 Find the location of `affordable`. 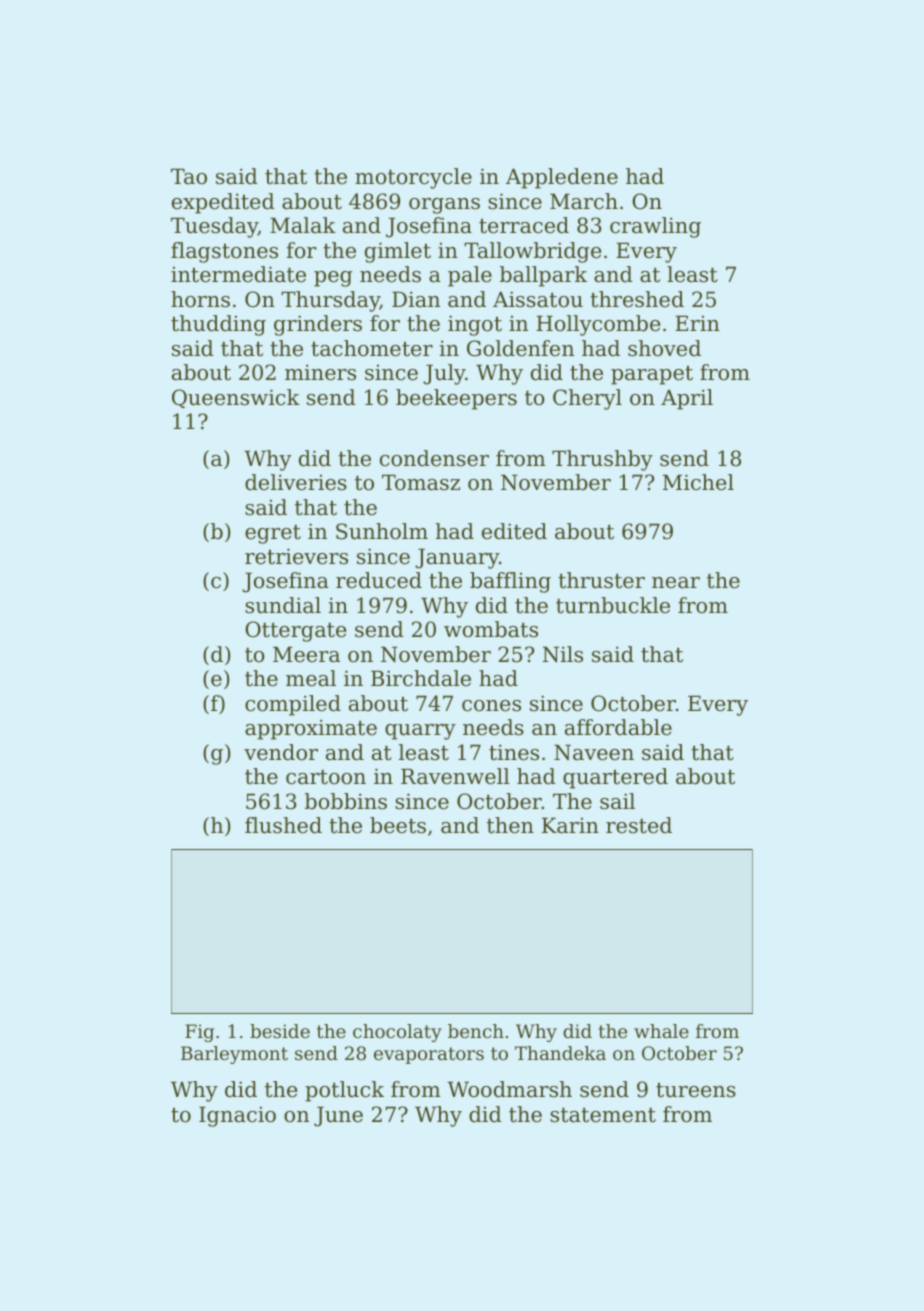

affordable is located at coordinates (618, 727).
